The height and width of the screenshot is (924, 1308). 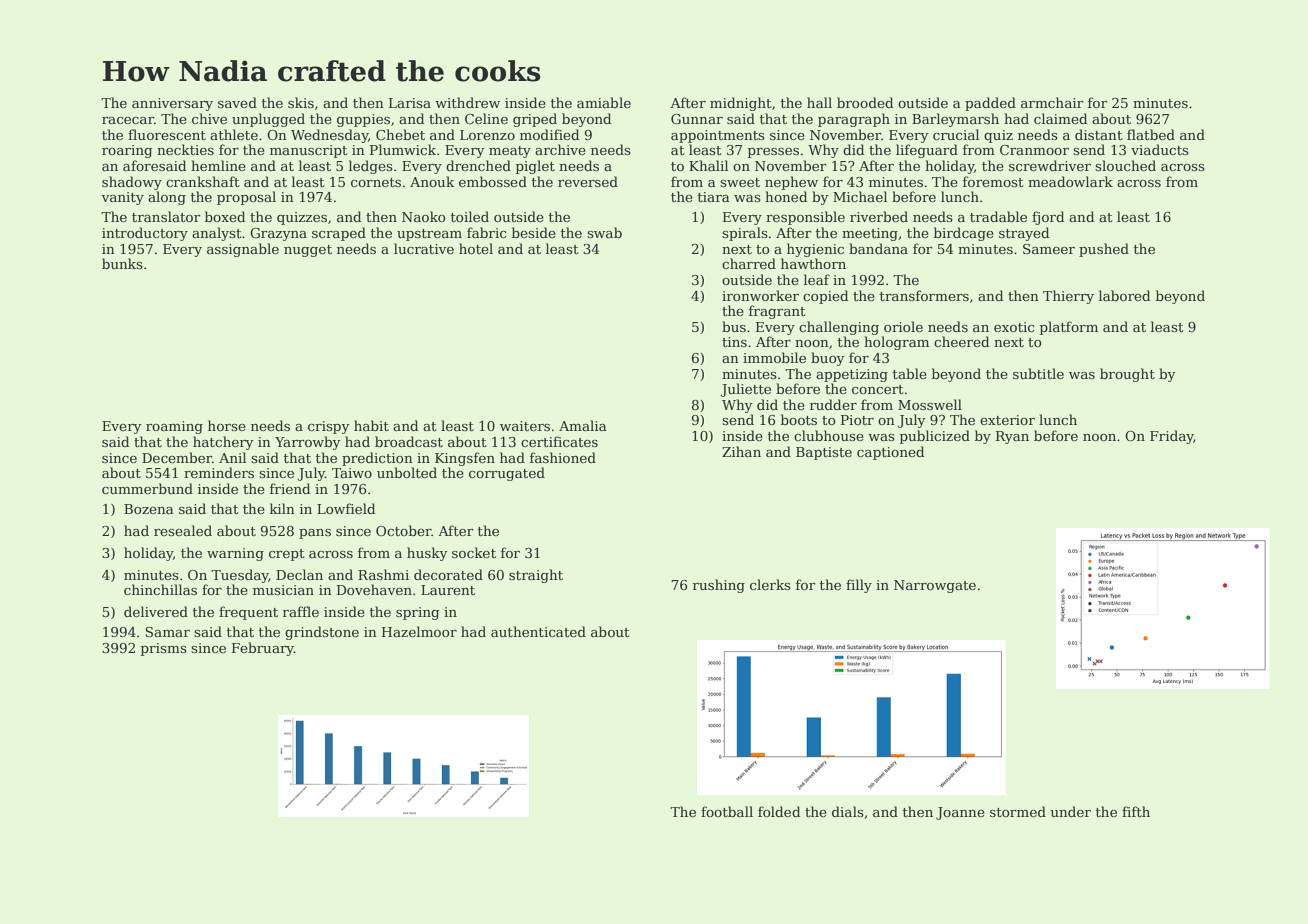 I want to click on saved, so click(x=237, y=102).
